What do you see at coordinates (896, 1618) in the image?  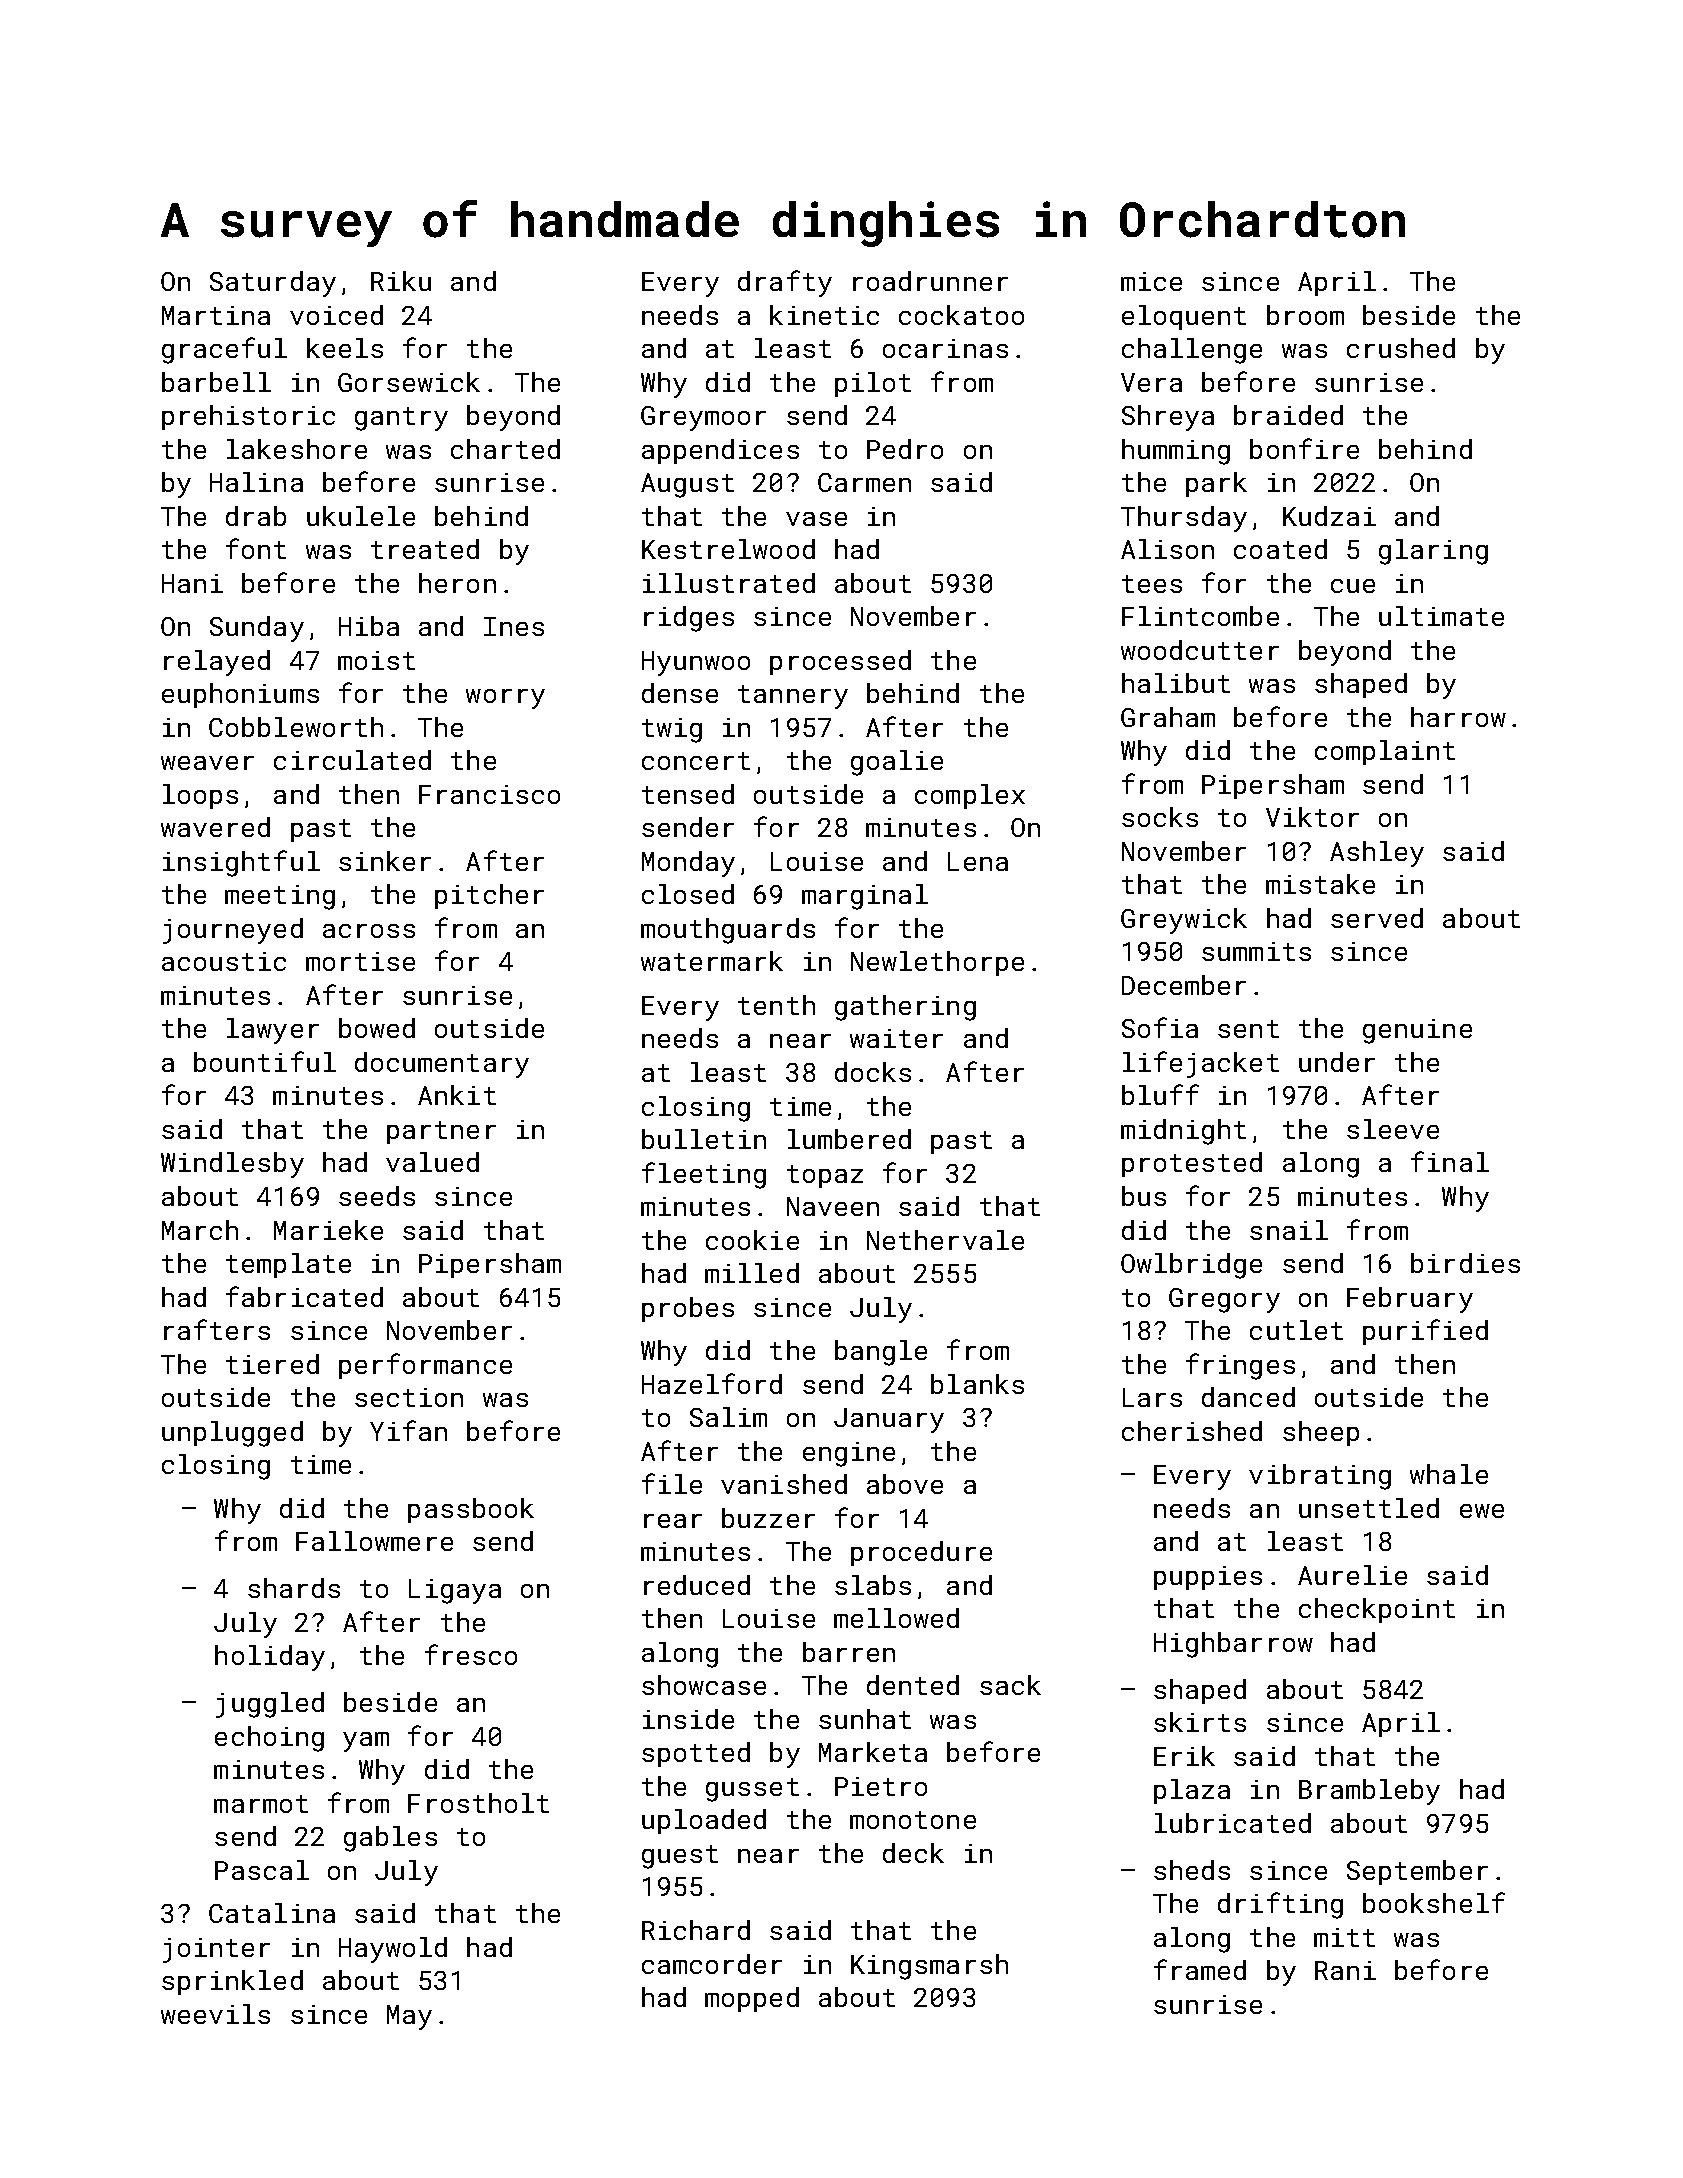 I see `mellowed` at bounding box center [896, 1618].
